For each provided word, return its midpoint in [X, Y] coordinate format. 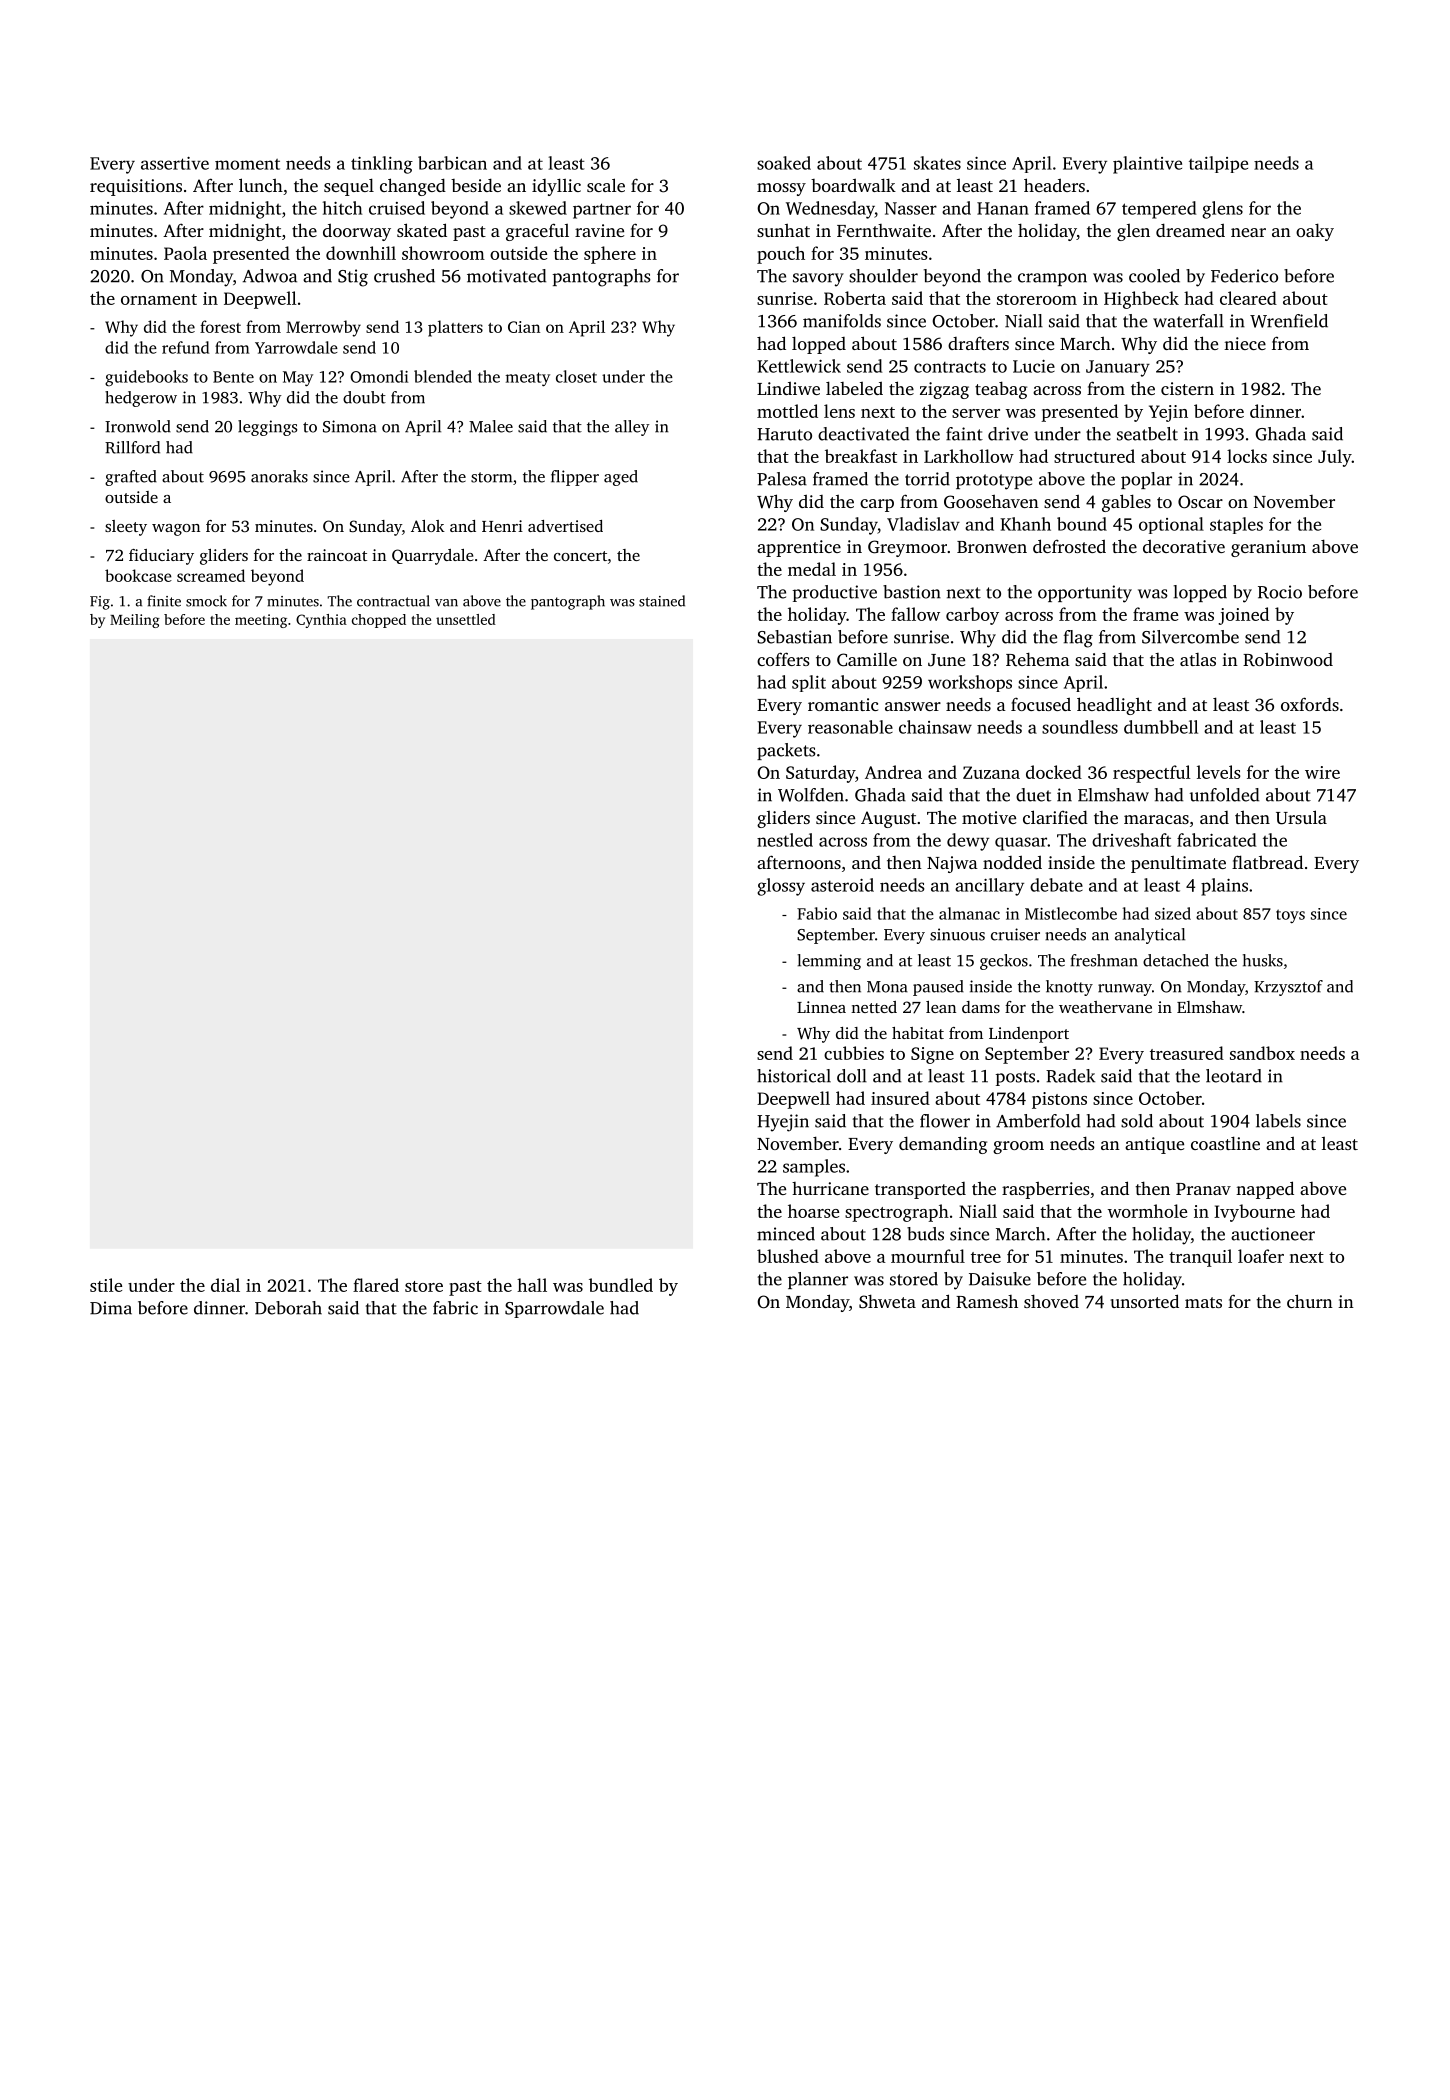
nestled [785, 840]
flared [376, 1285]
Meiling [135, 621]
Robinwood [1288, 659]
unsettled [466, 619]
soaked [784, 163]
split [809, 683]
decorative [1184, 546]
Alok [428, 526]
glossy [781, 887]
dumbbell [1161, 727]
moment [247, 164]
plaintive [1147, 165]
